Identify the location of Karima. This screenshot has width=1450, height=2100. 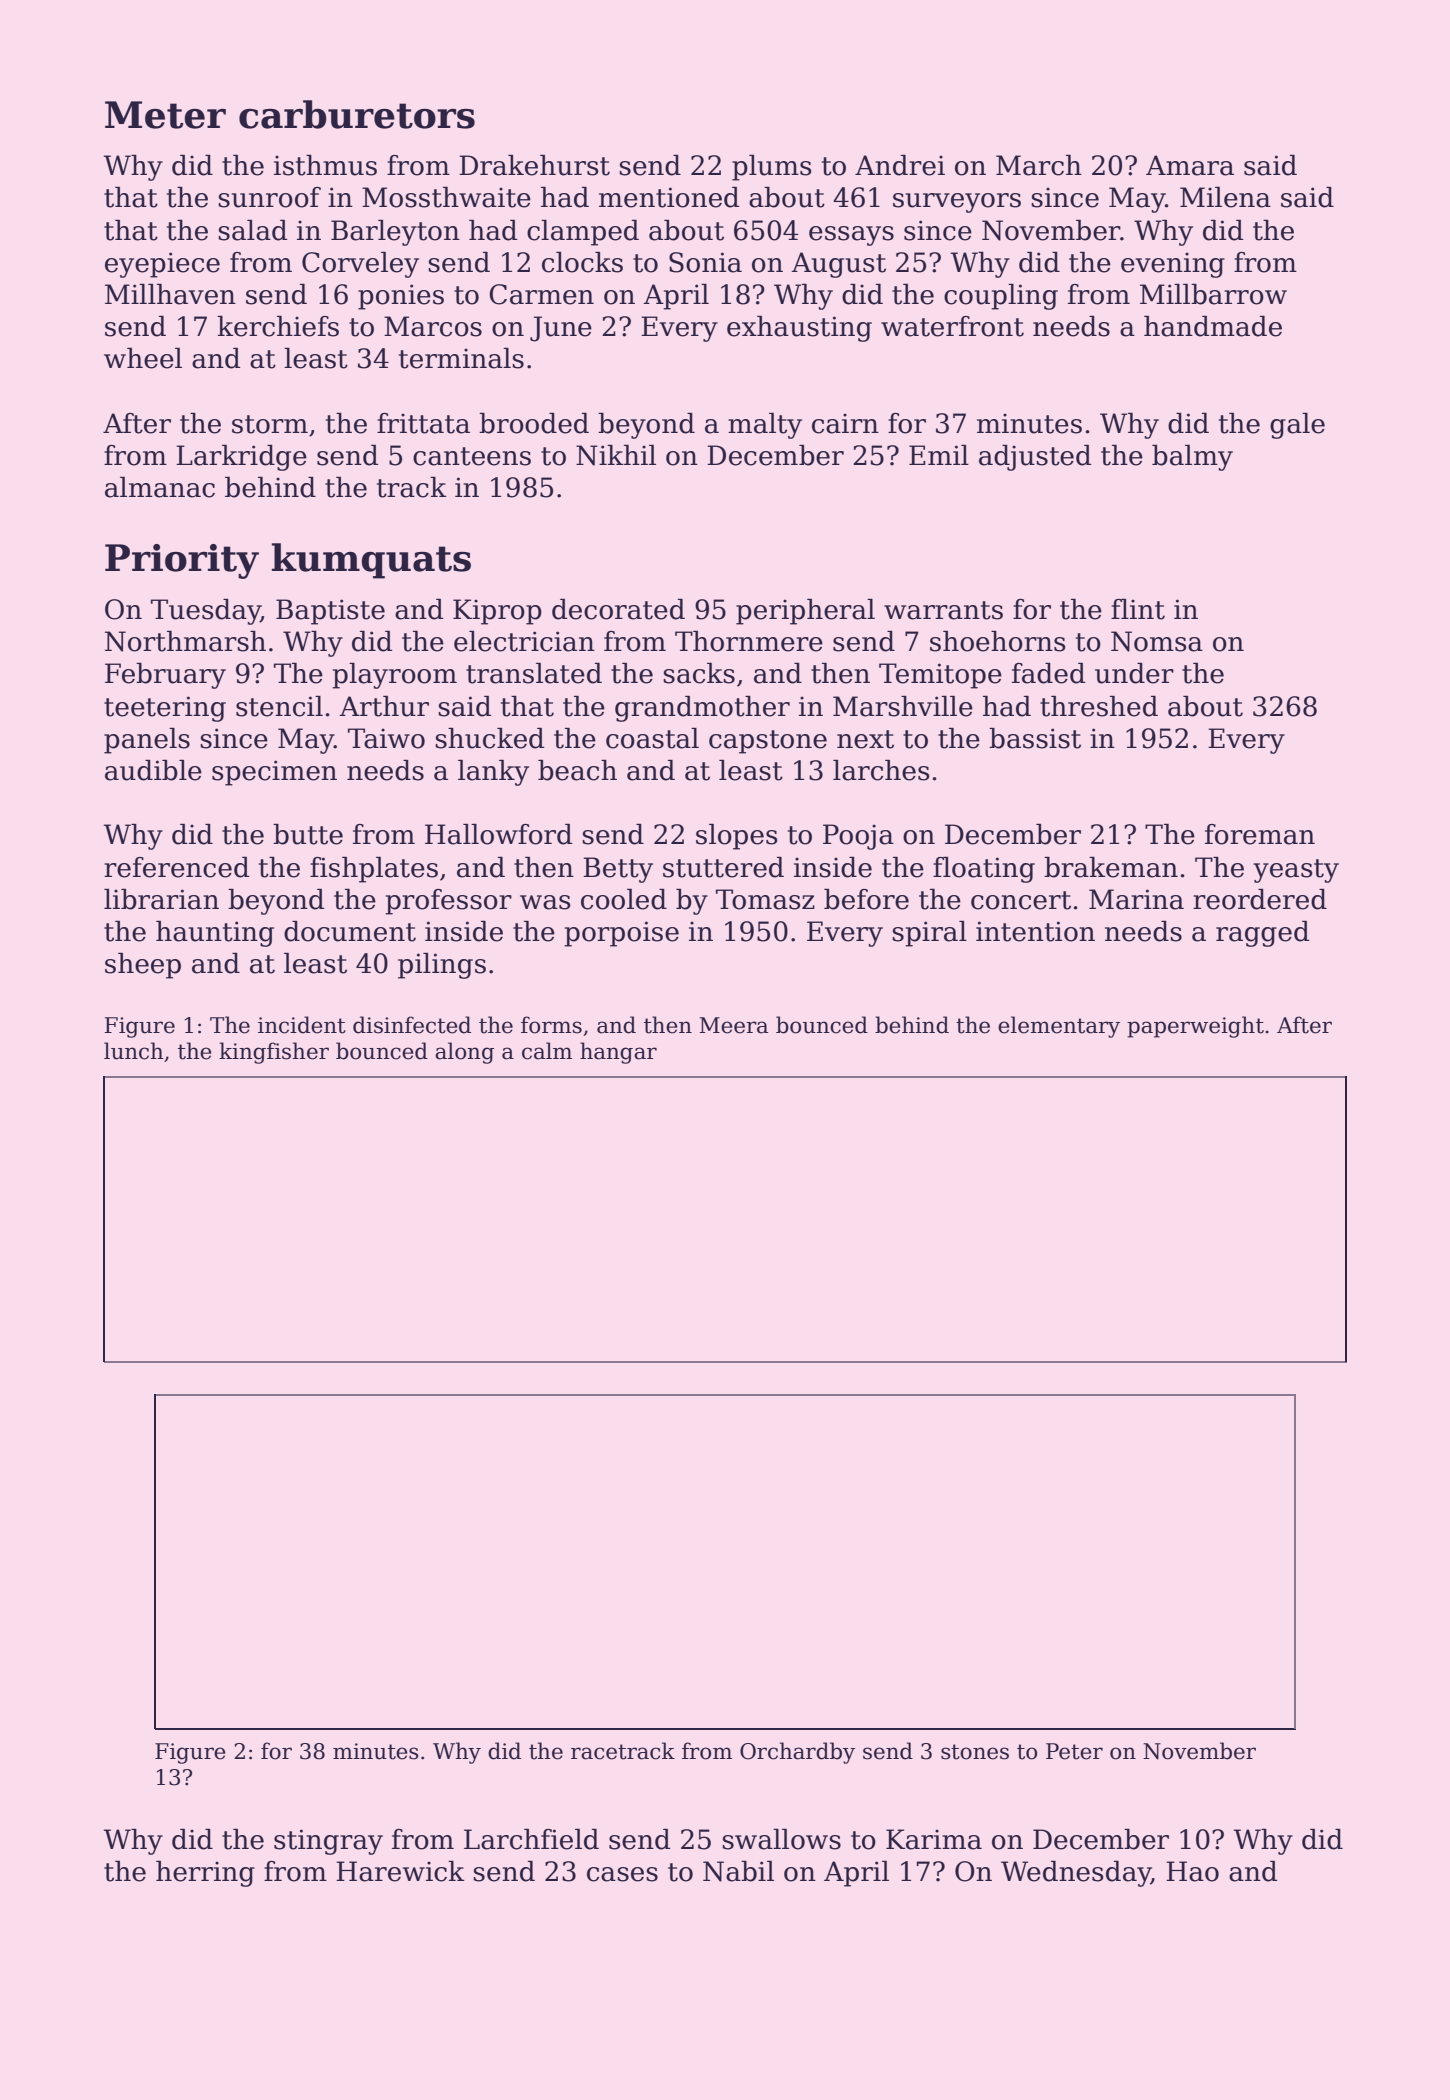
(934, 1839).
